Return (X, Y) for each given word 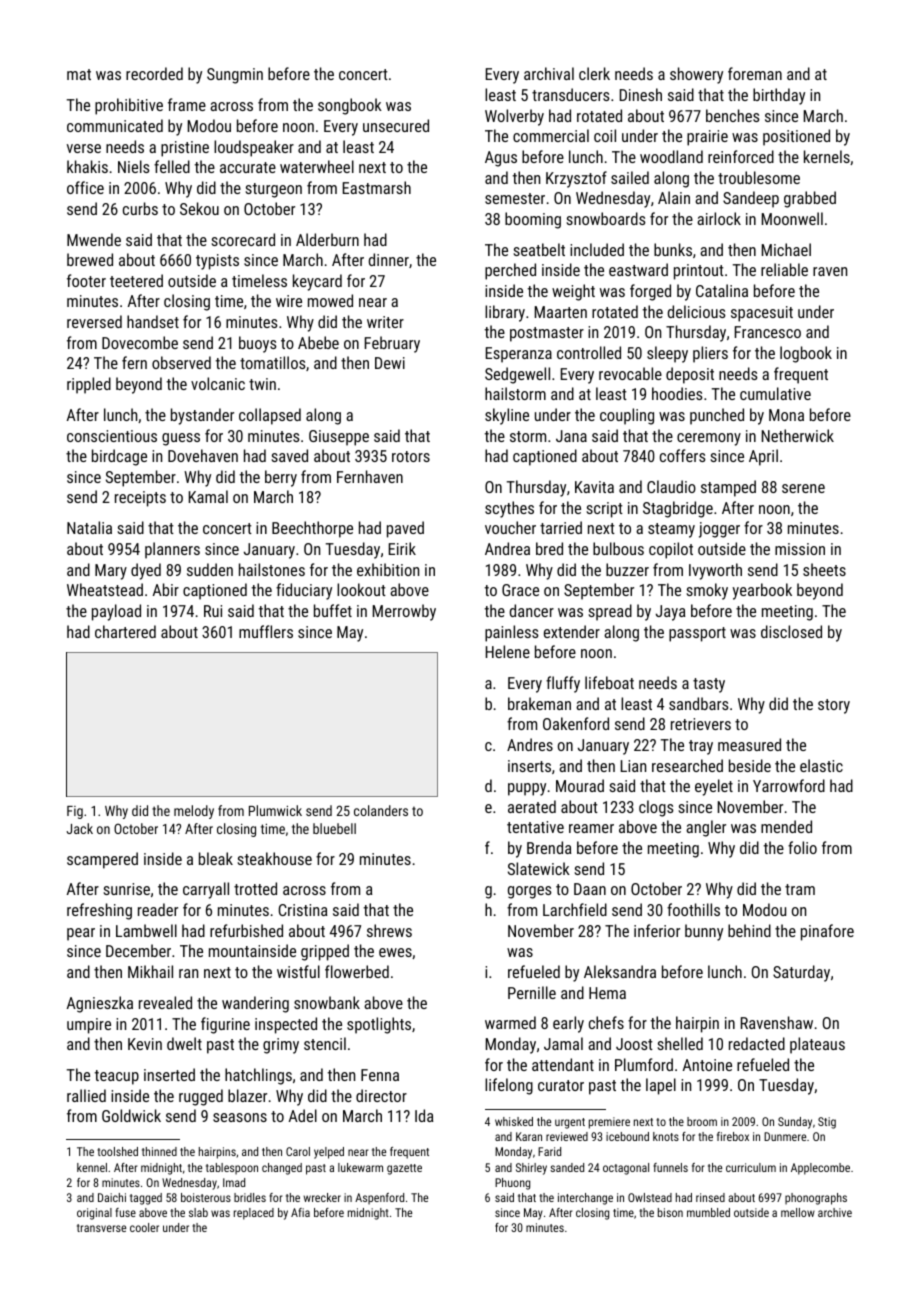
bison (670, 1212)
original (94, 1214)
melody (194, 812)
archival (549, 73)
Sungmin (235, 76)
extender (572, 631)
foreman (755, 73)
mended (786, 826)
